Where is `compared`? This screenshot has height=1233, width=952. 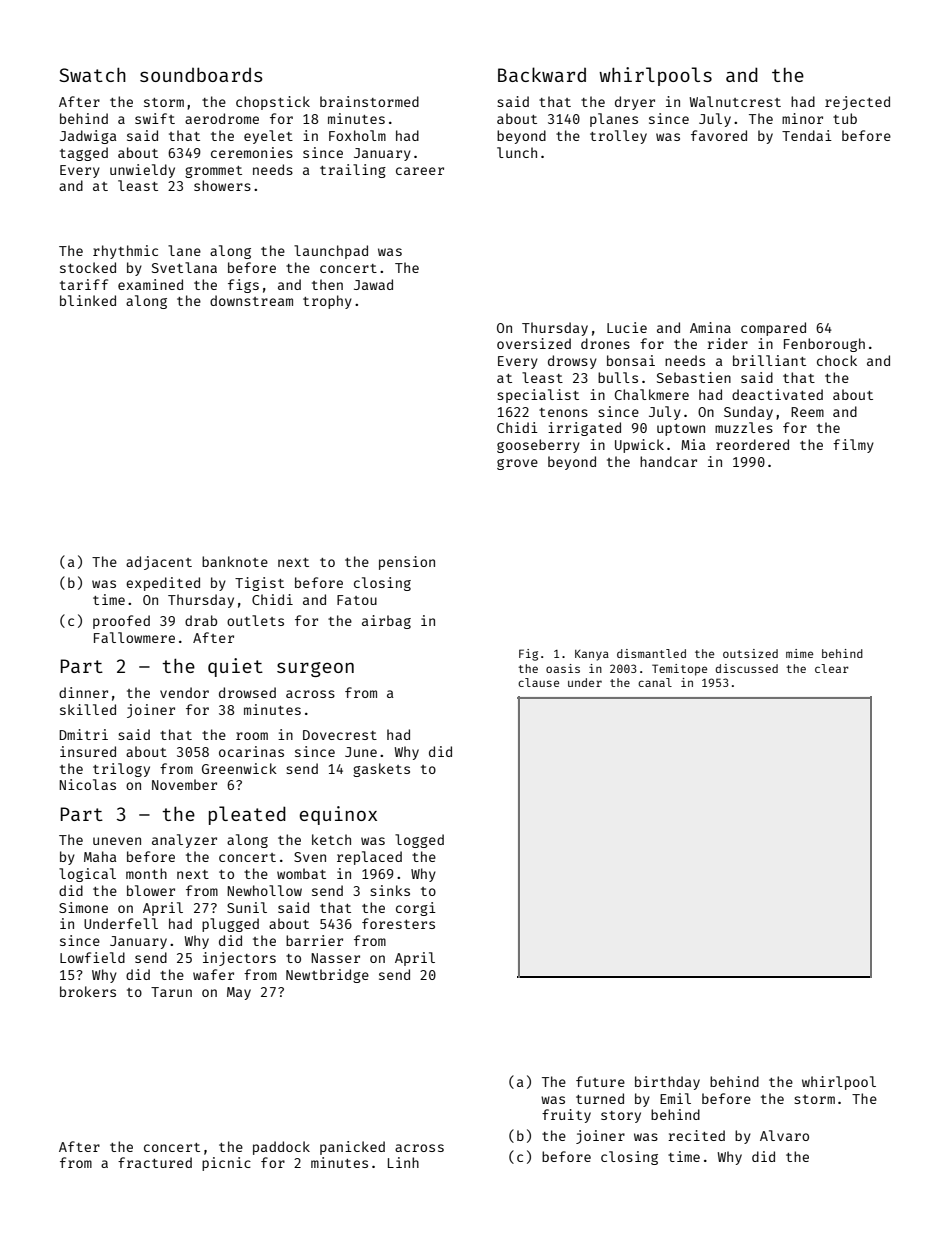 compared is located at coordinates (773, 329).
